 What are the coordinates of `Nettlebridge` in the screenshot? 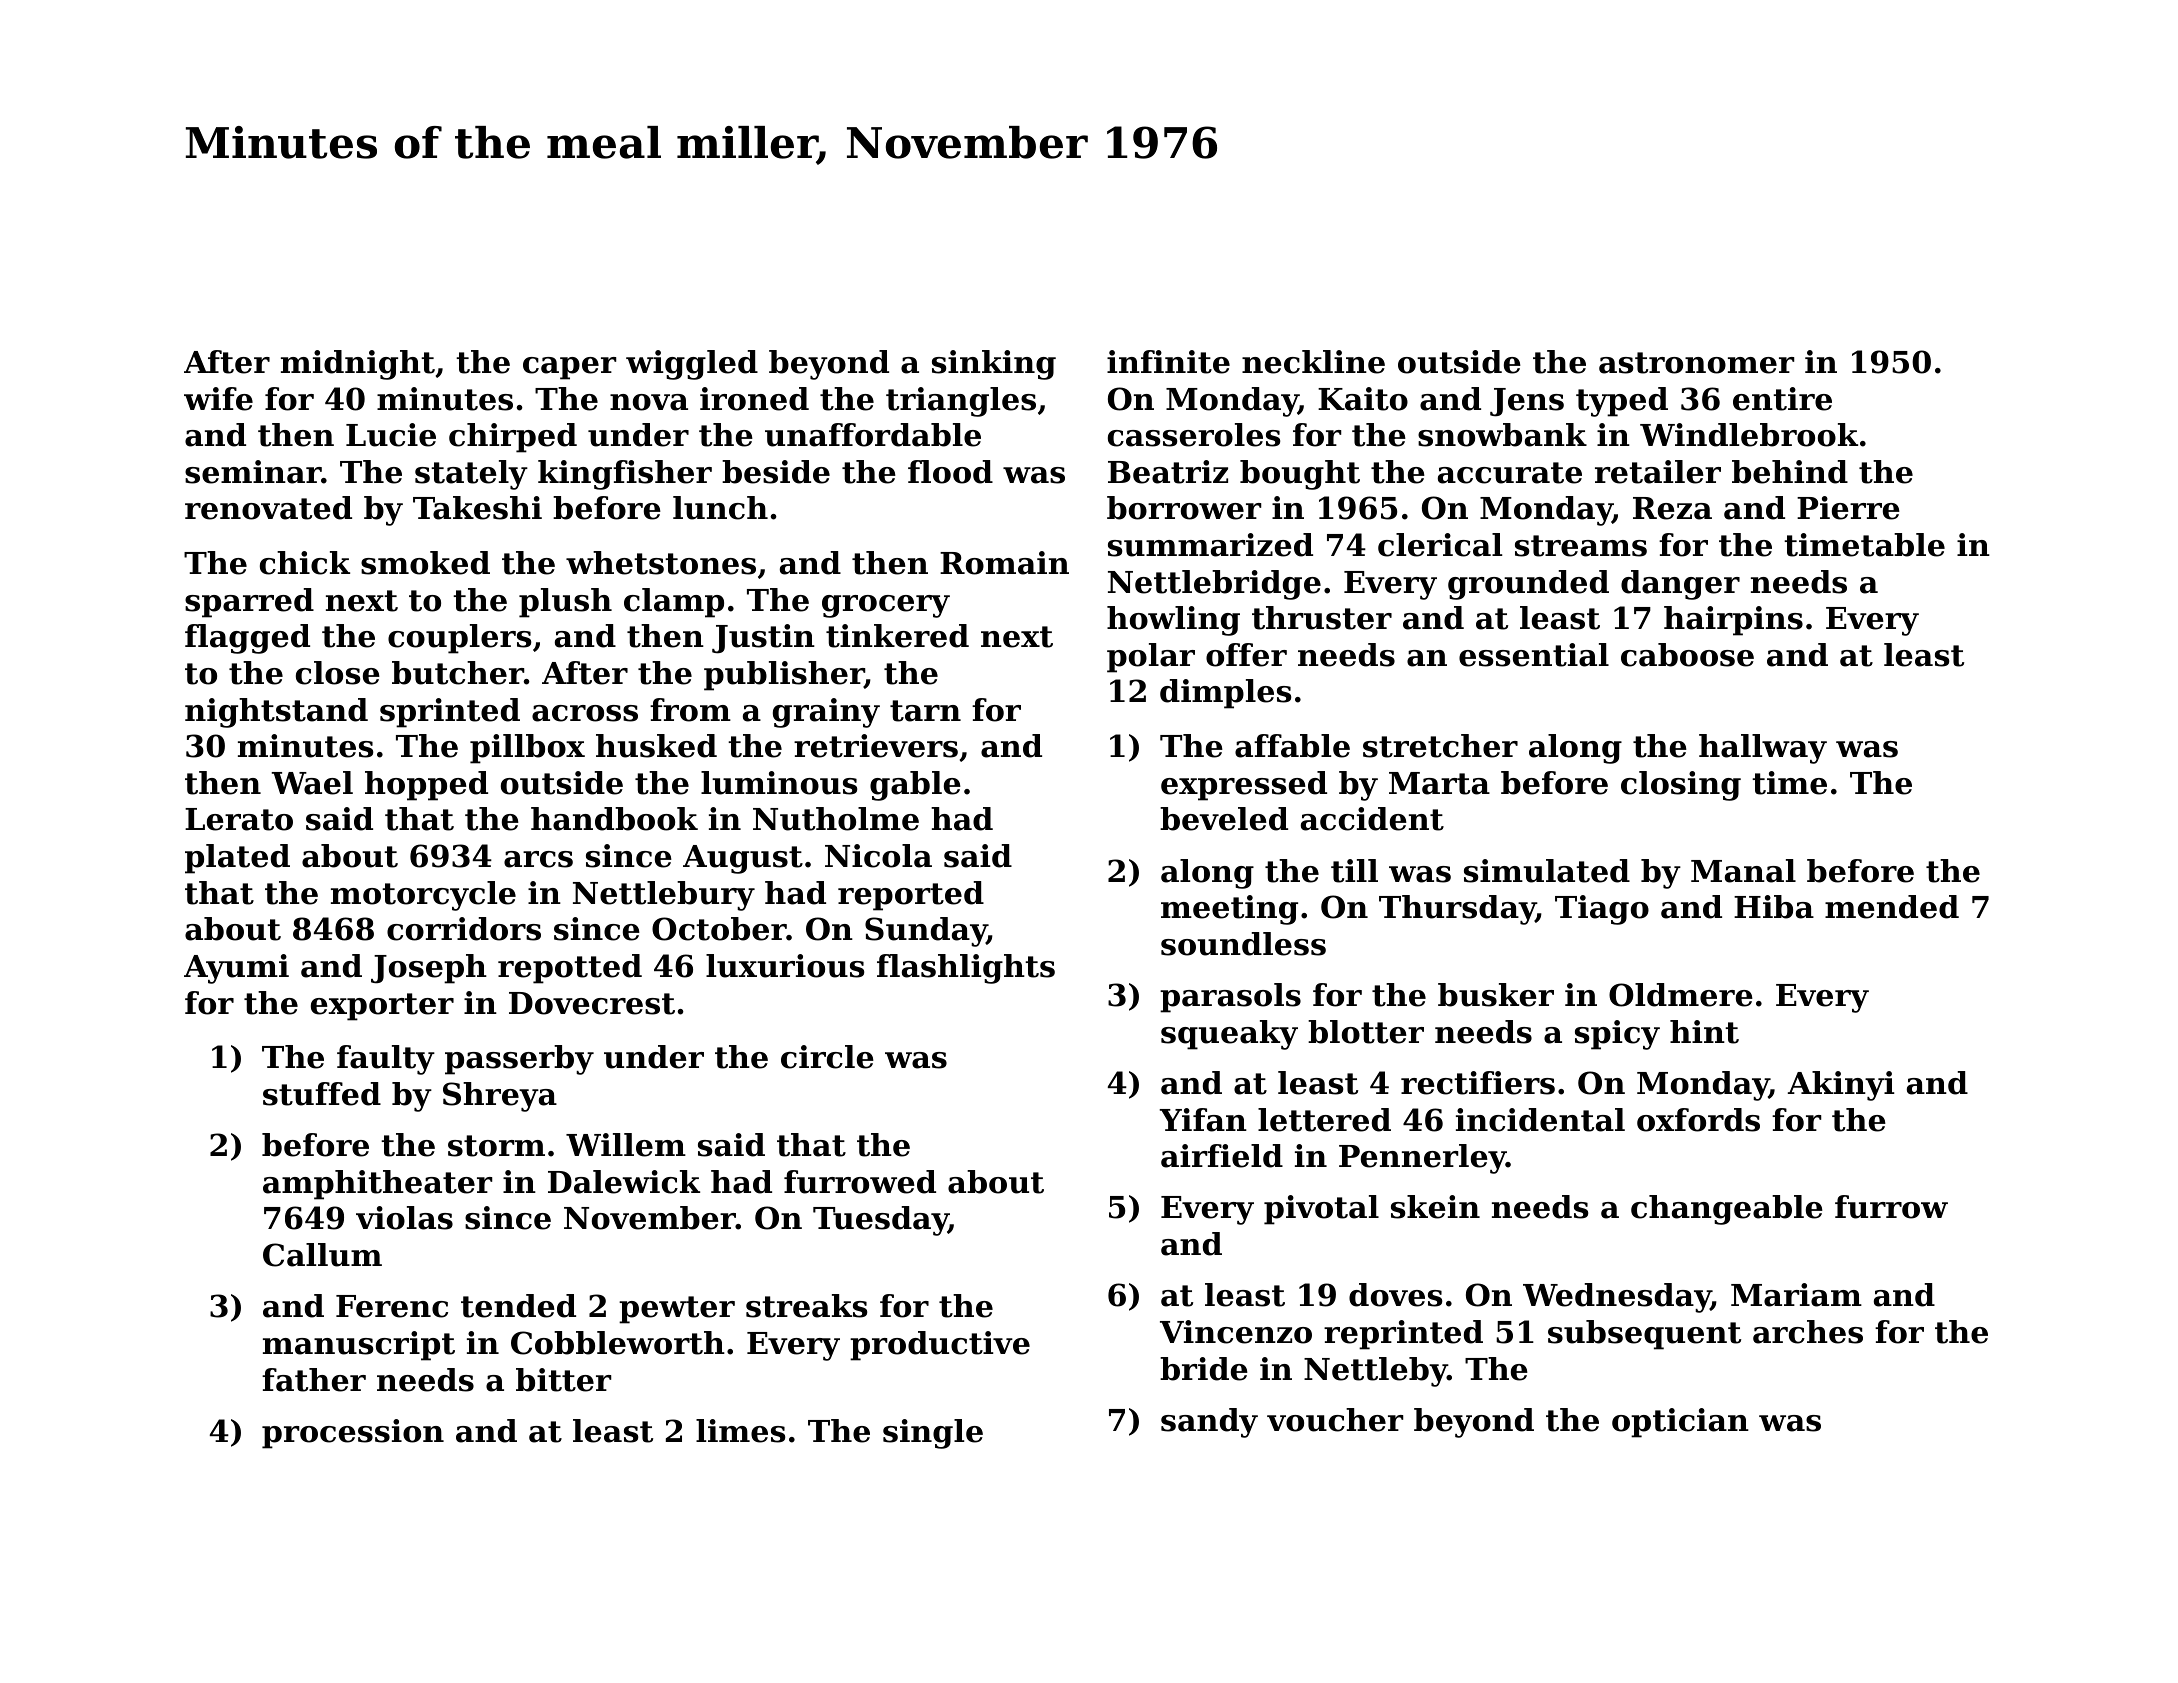 It's located at (1214, 585).
